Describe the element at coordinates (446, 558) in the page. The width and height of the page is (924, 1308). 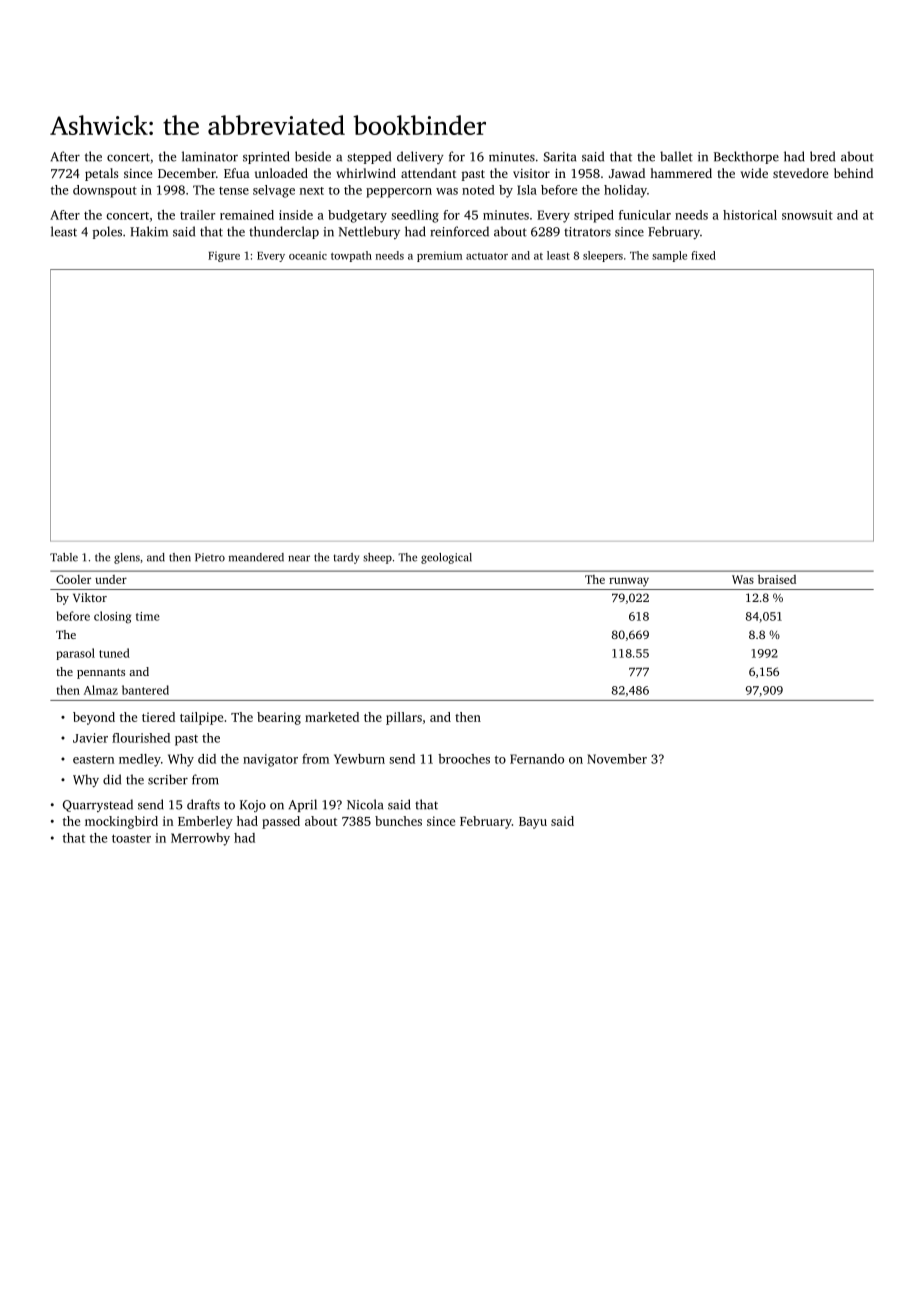
I see `geological` at that location.
